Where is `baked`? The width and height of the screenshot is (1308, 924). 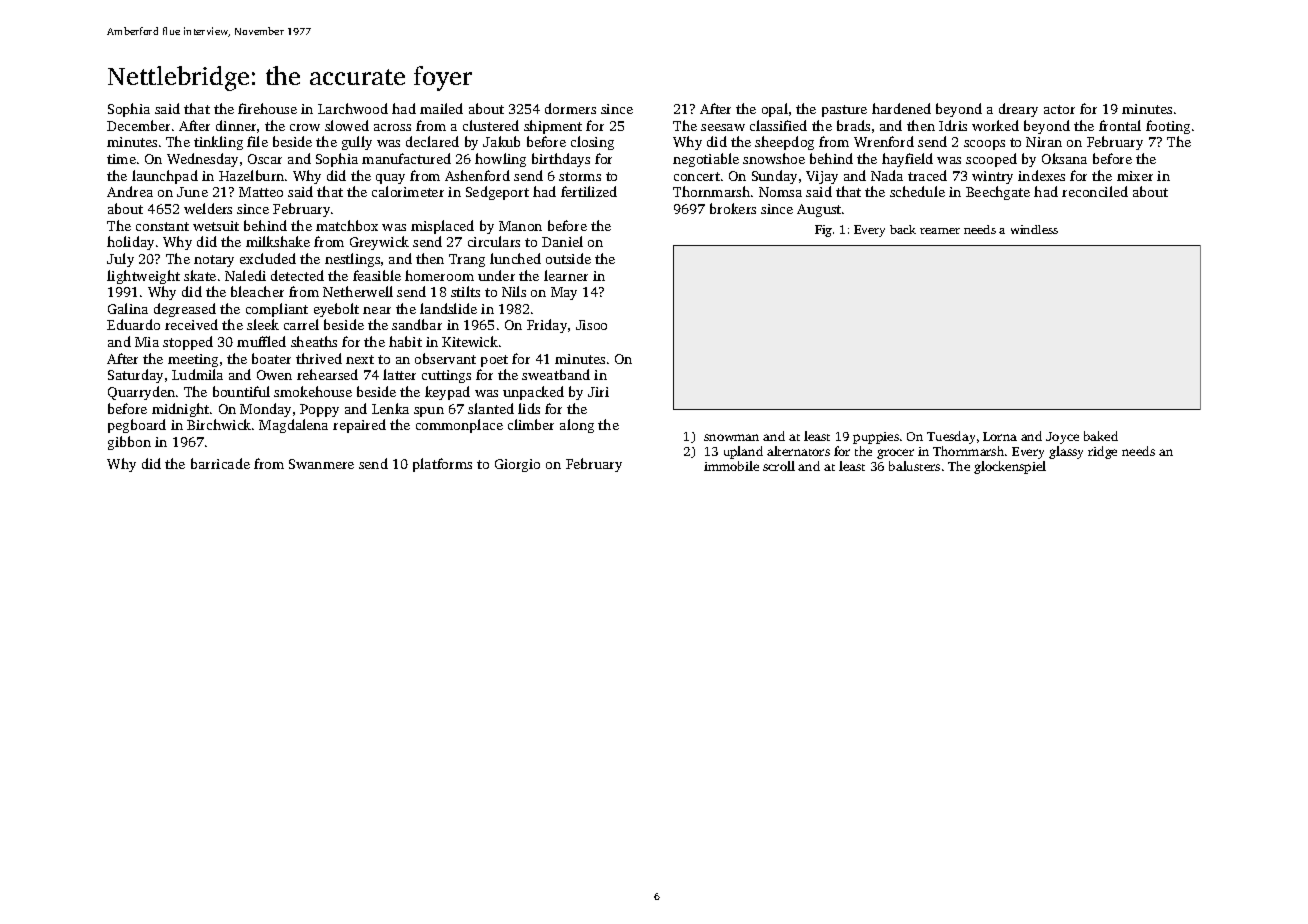 baked is located at coordinates (1101, 436).
